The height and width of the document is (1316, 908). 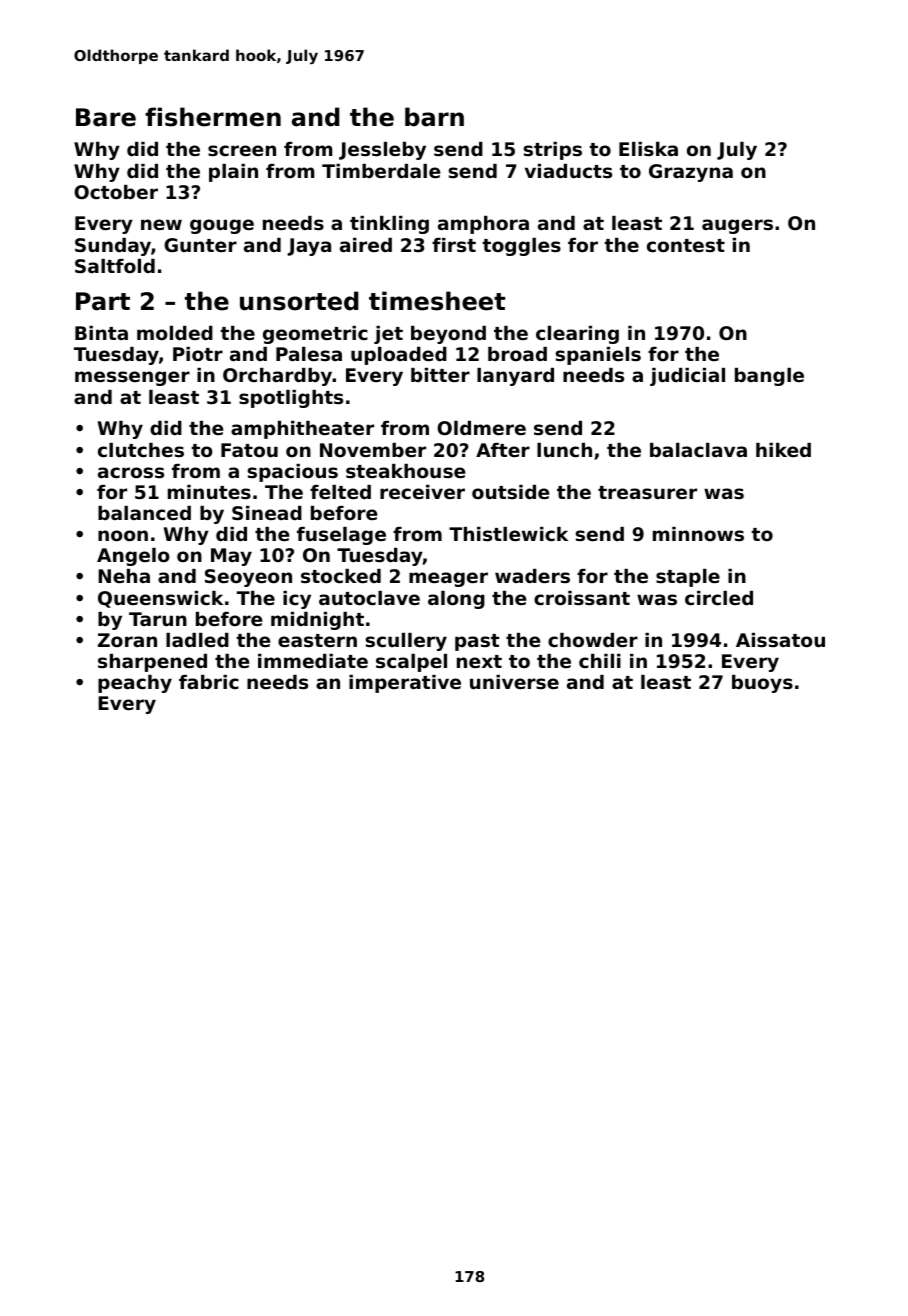 I want to click on imperative, so click(x=405, y=684).
